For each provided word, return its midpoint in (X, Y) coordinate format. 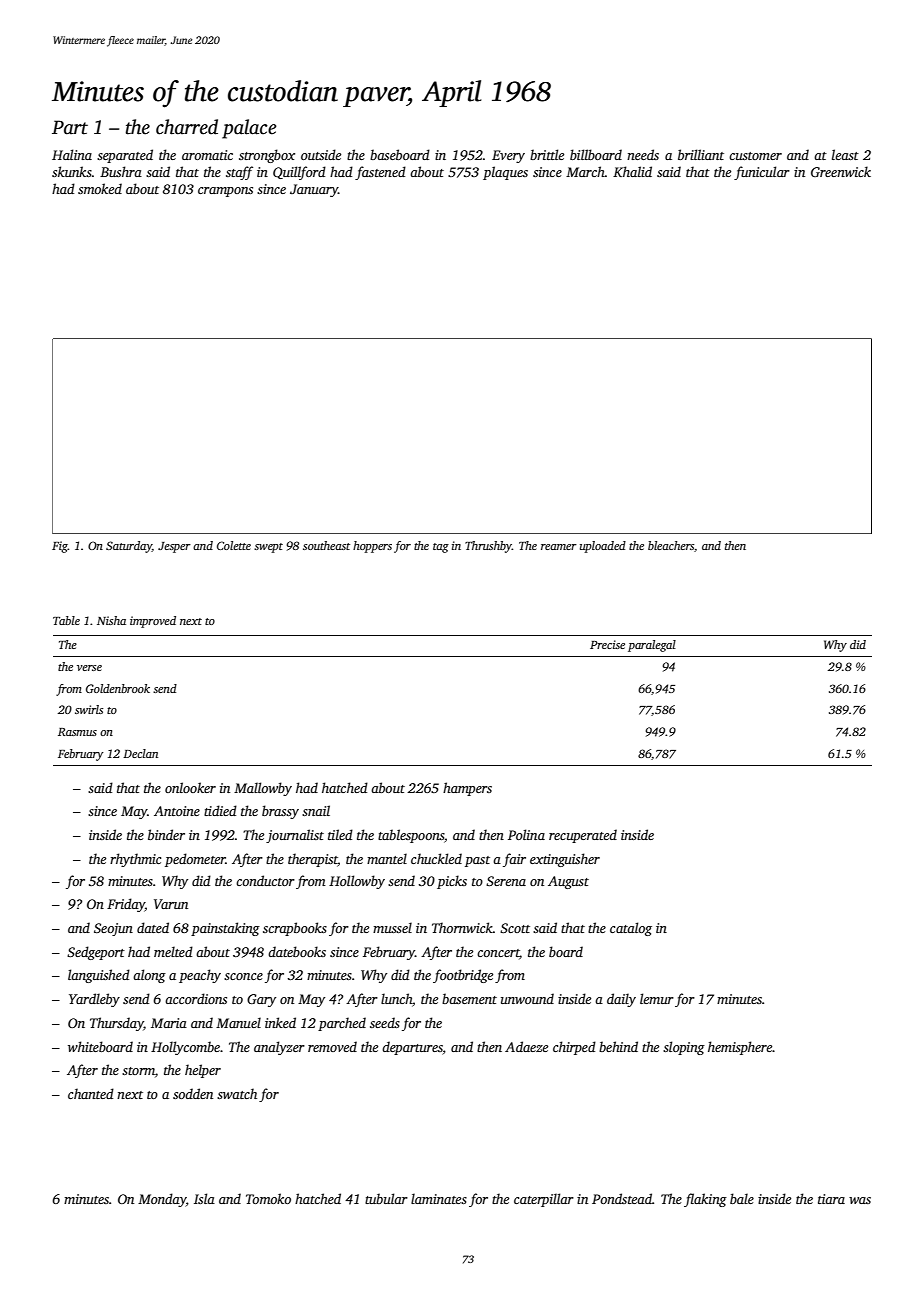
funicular (762, 173)
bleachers (671, 545)
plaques (505, 173)
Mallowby (263, 789)
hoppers (372, 547)
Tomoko (268, 1198)
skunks (72, 171)
